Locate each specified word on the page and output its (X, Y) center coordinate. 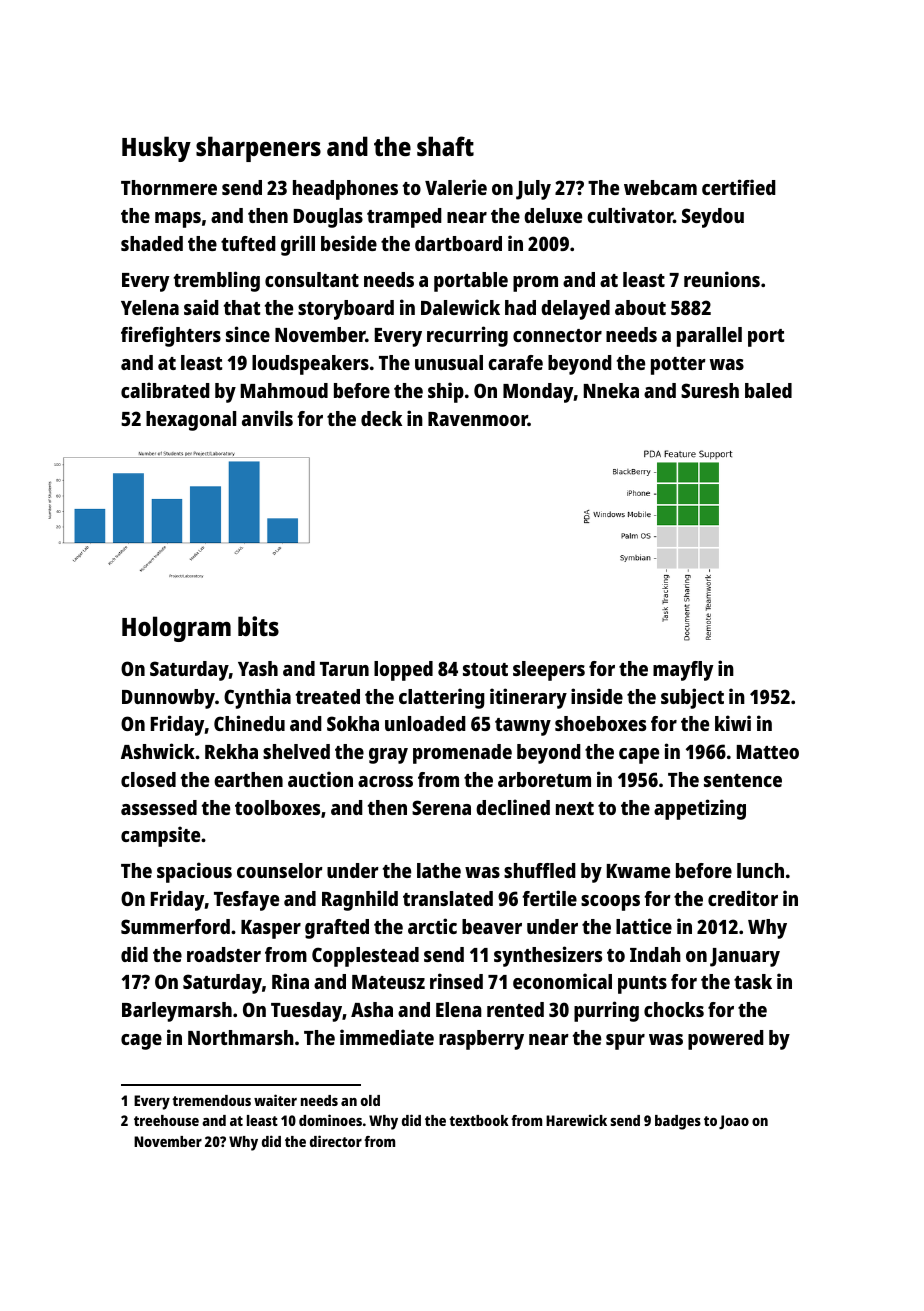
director (336, 1141)
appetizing (700, 809)
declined (513, 807)
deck (381, 418)
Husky (156, 149)
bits (258, 626)
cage (141, 1042)
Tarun (344, 669)
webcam (660, 187)
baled (768, 390)
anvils (267, 418)
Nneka (611, 390)
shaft (445, 146)
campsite (160, 836)
